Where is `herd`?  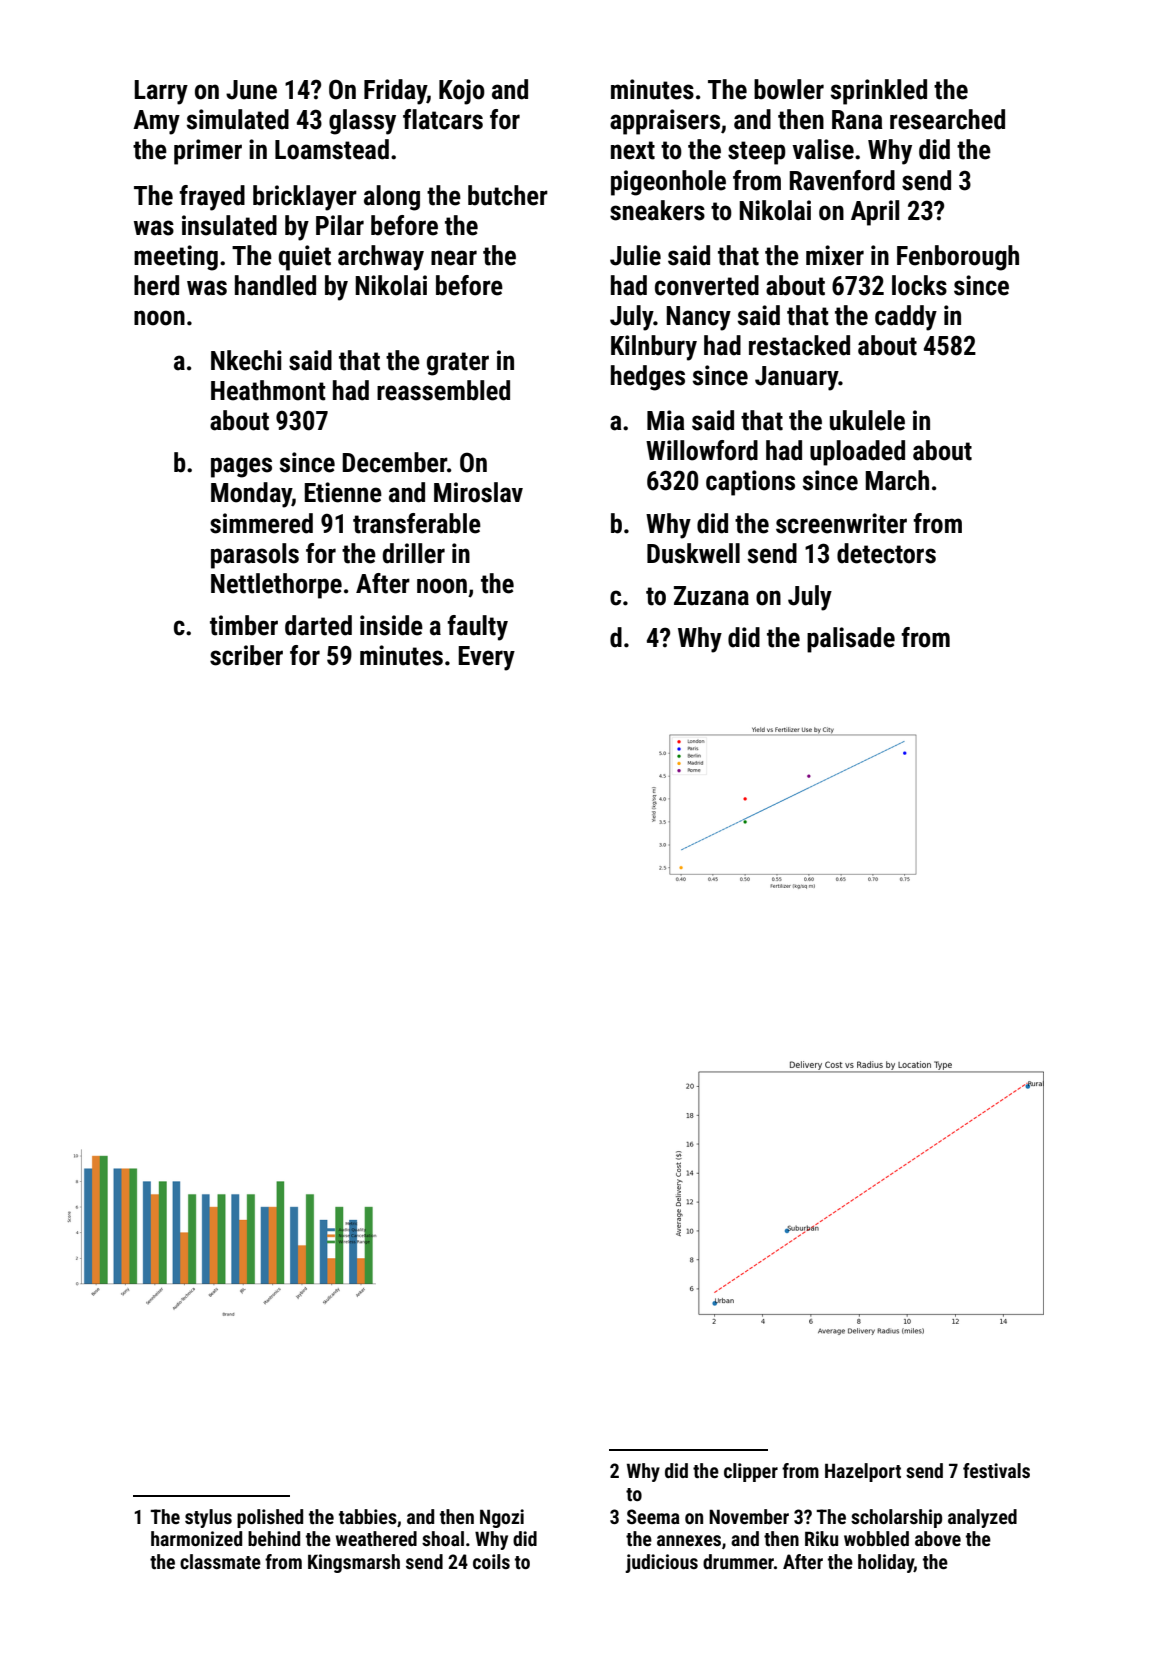 herd is located at coordinates (156, 285).
